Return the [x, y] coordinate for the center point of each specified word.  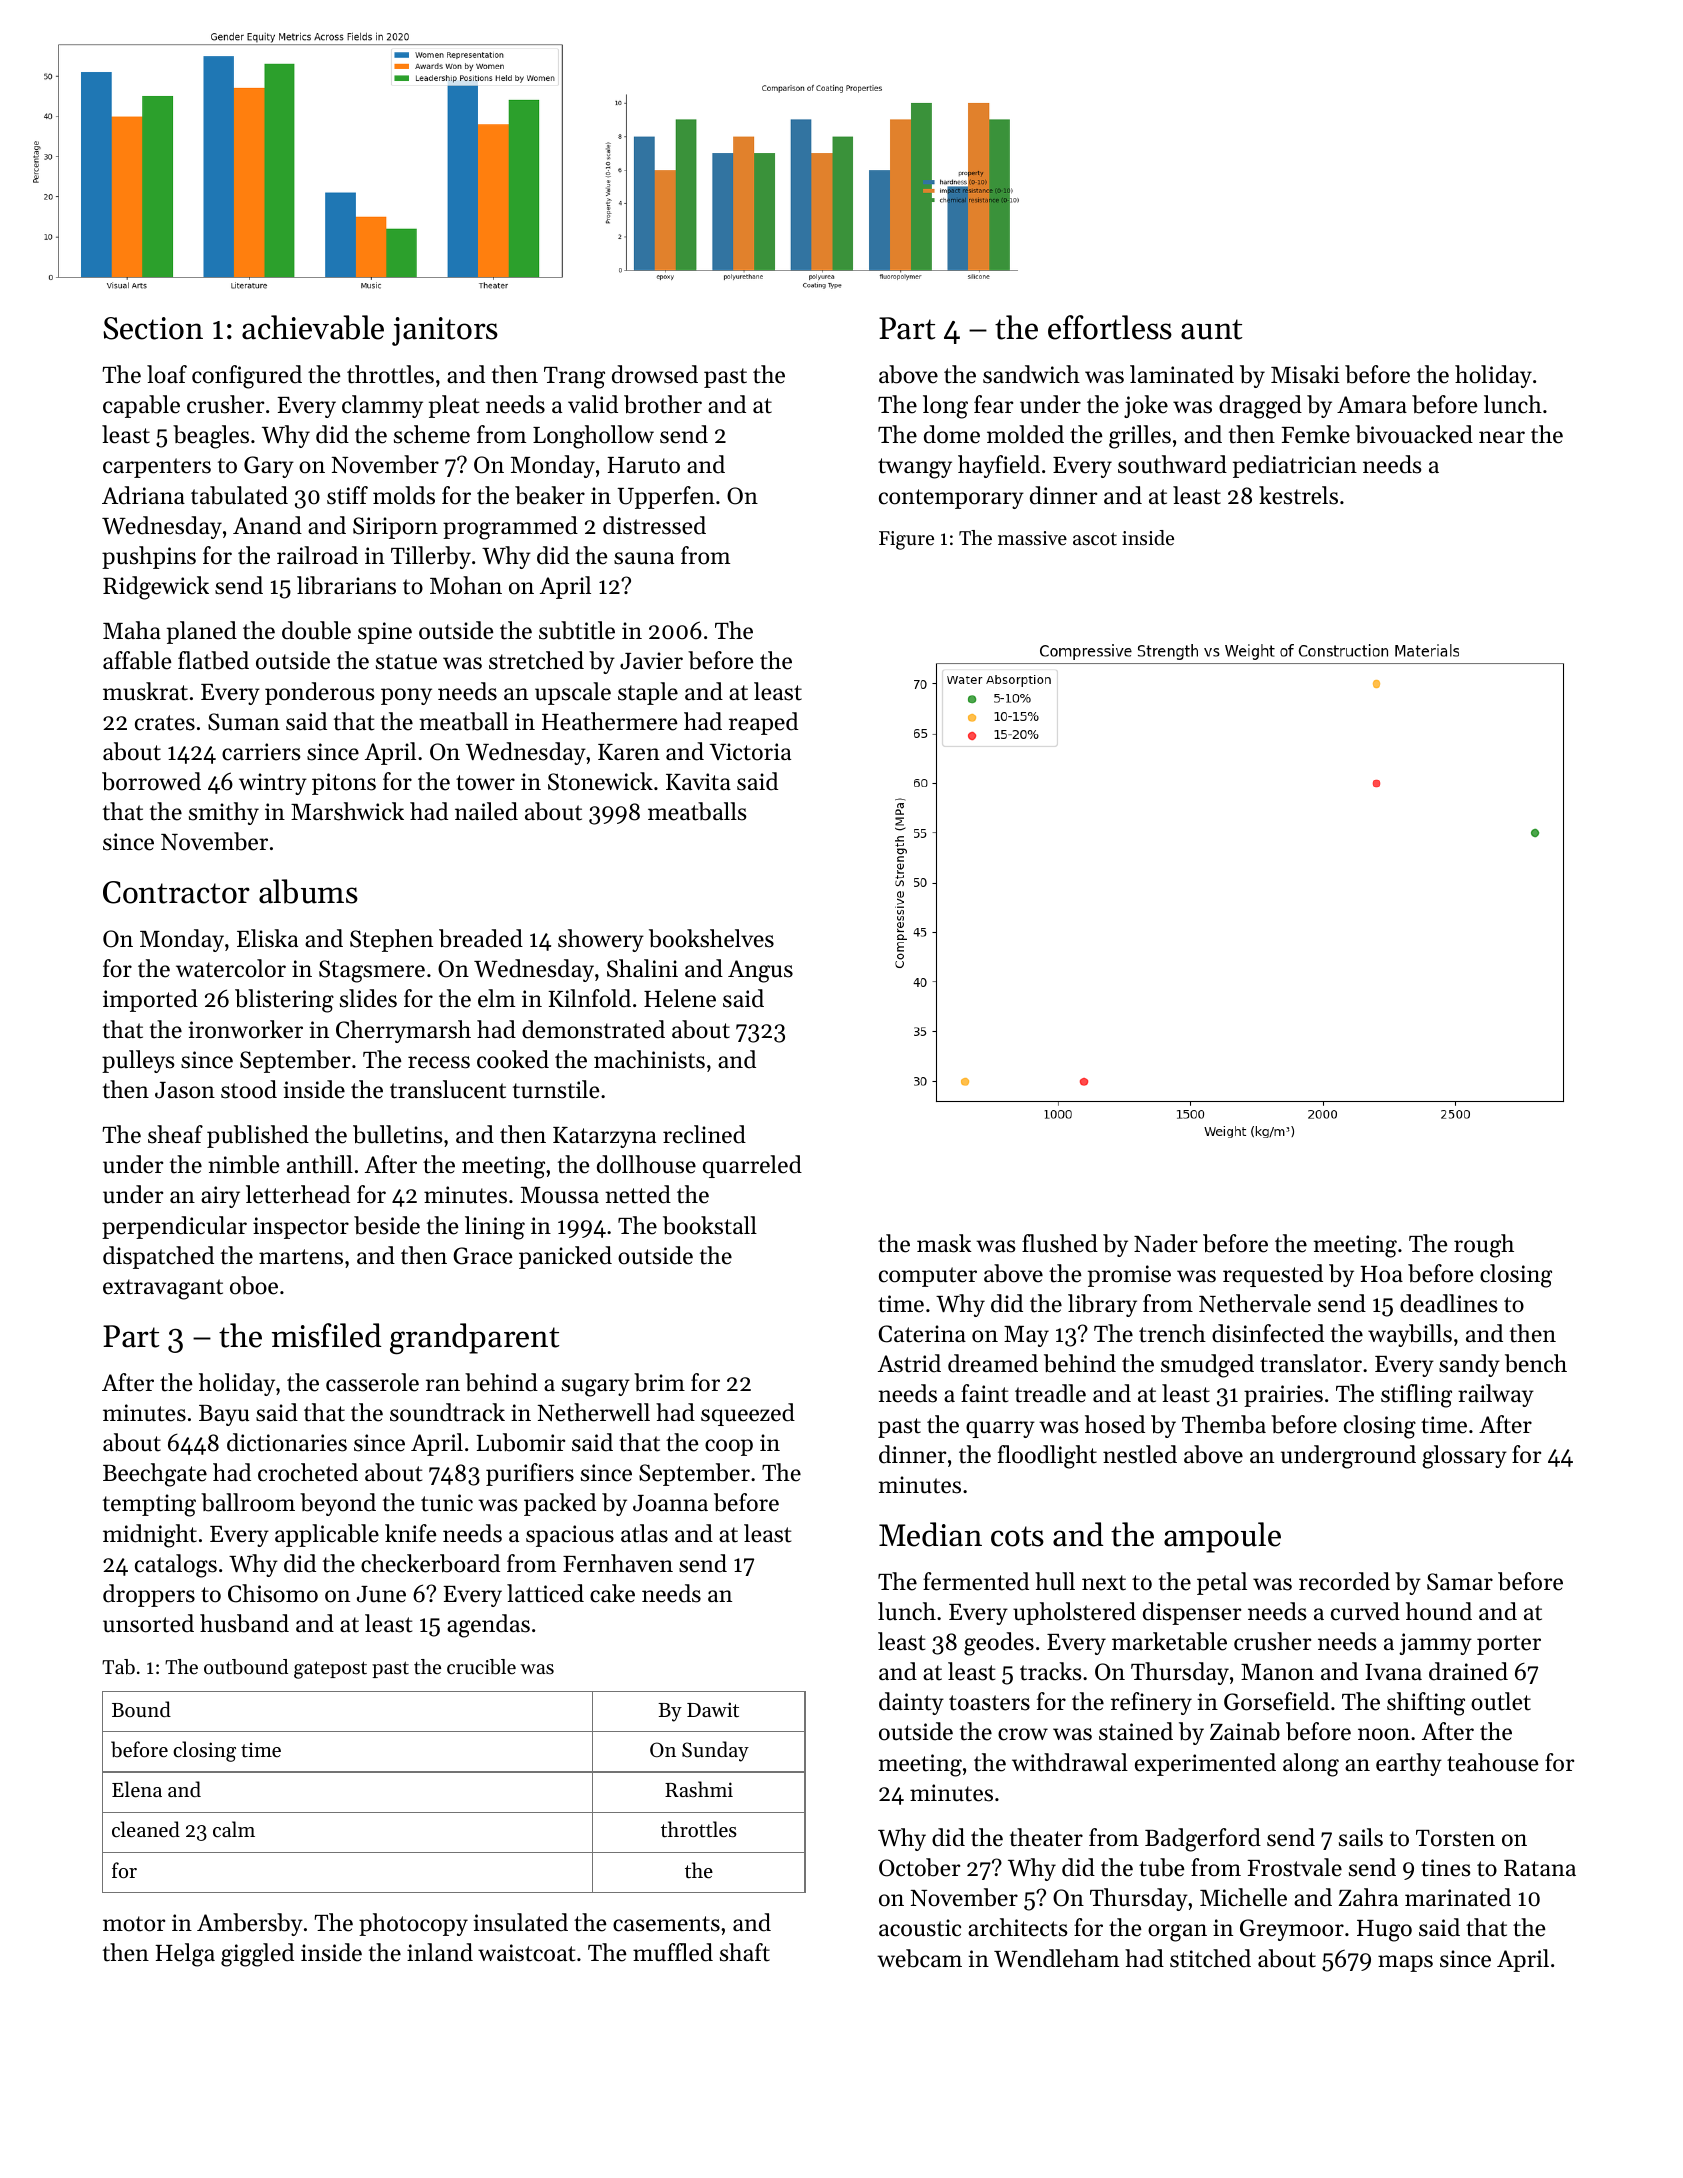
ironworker [245, 1029]
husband [244, 1623]
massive [1032, 538]
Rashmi [699, 1789]
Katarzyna [604, 1137]
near [1502, 437]
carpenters [157, 468]
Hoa [1381, 1274]
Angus [760, 971]
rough [1484, 1246]
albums [308, 891]
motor [134, 1924]
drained [1468, 1671]
